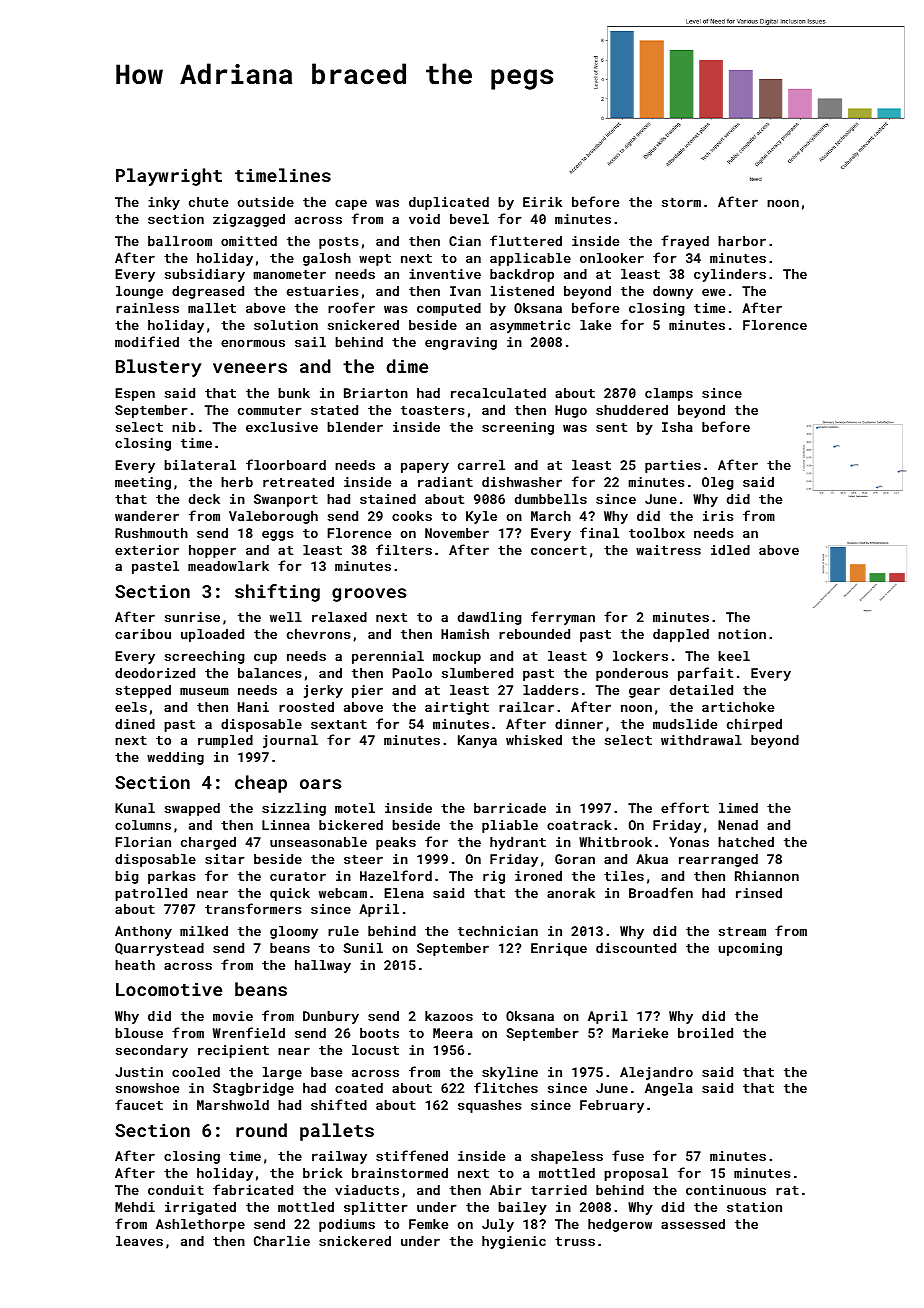  I want to click on Kanya, so click(477, 741).
